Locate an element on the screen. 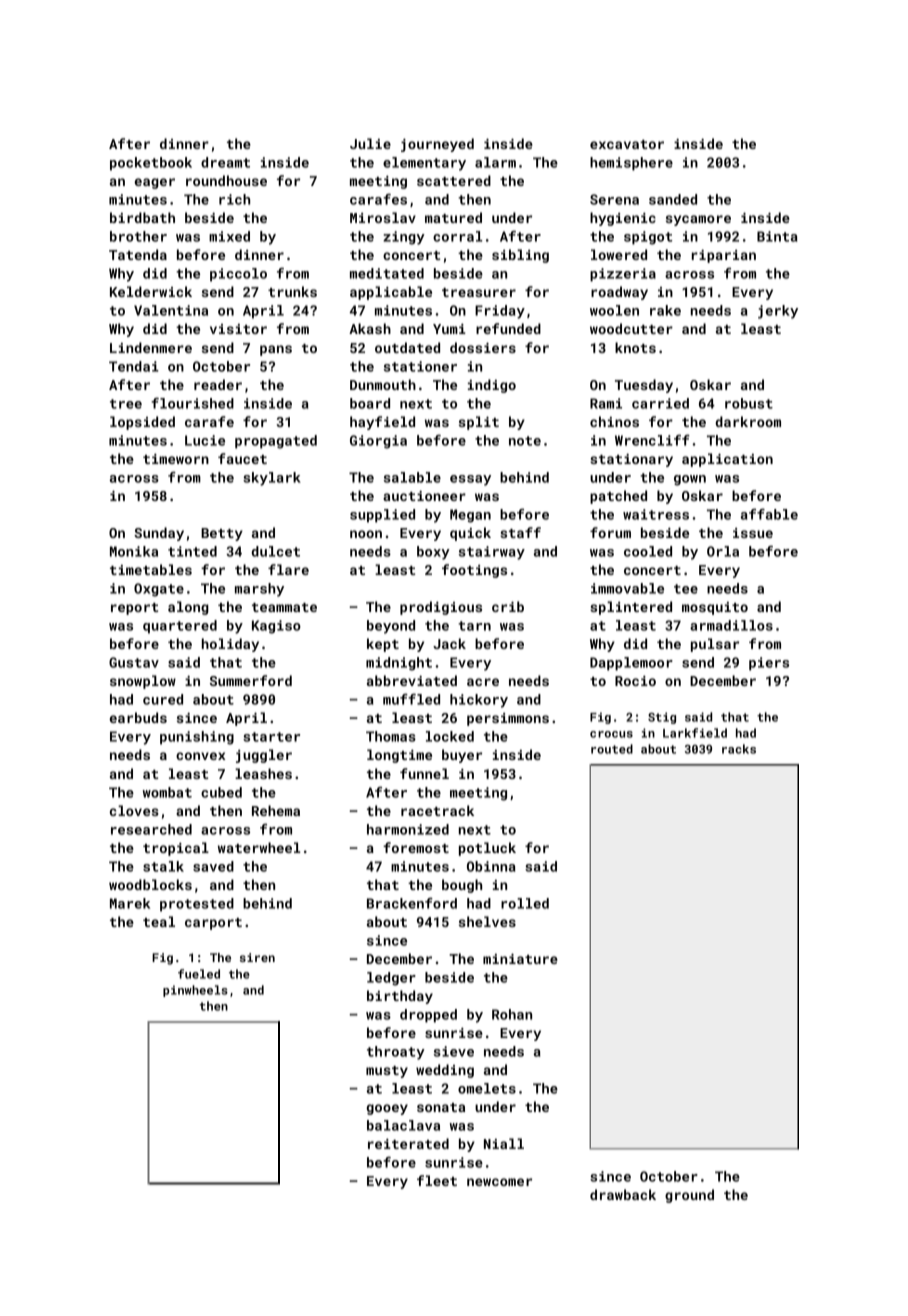 The width and height of the screenshot is (908, 1316). salable is located at coordinates (412, 477).
